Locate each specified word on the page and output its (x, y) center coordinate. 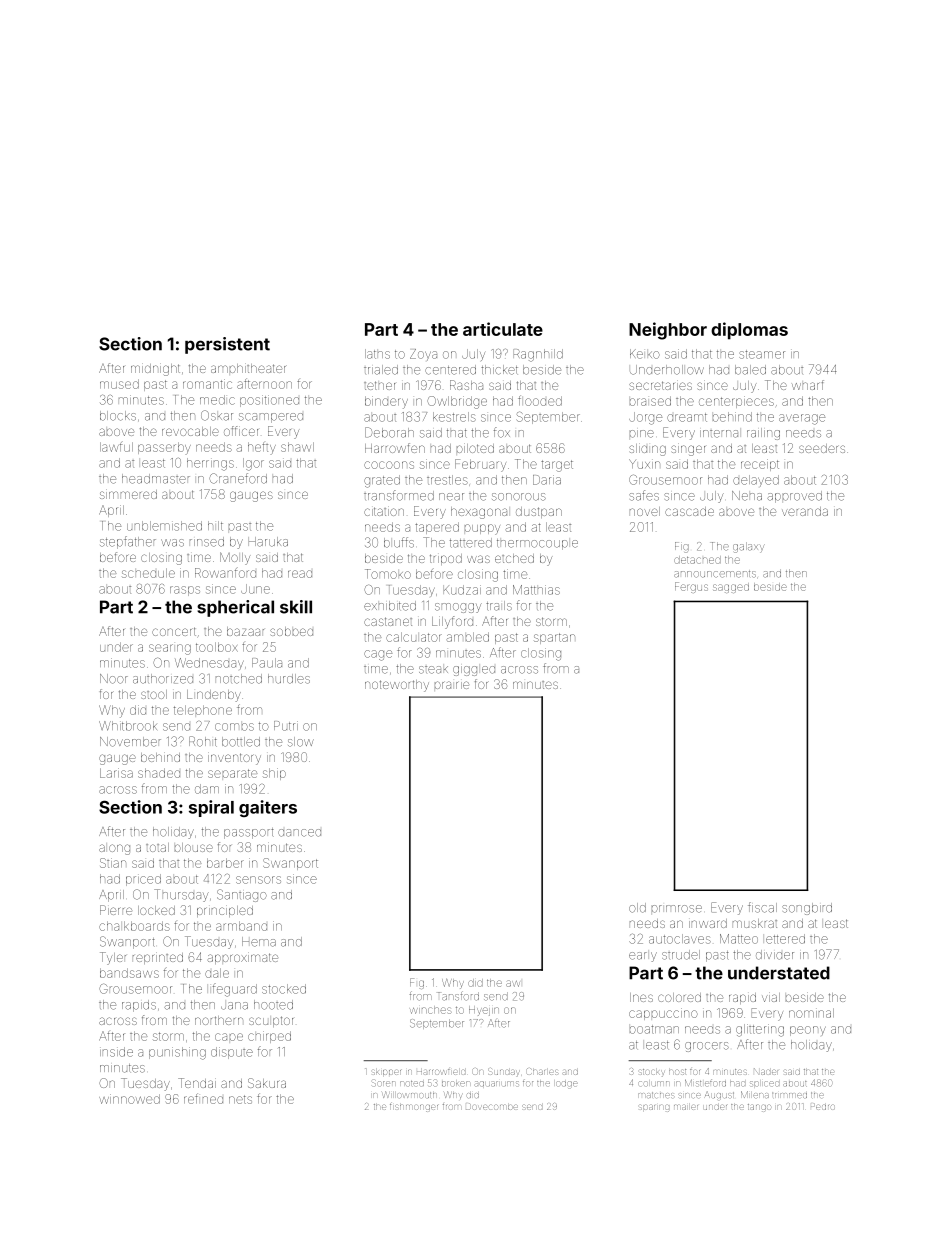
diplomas (749, 331)
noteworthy (397, 686)
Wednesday (209, 663)
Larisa (116, 773)
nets (240, 1099)
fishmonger (414, 1108)
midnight (155, 370)
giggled (474, 671)
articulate (503, 329)
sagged (731, 588)
